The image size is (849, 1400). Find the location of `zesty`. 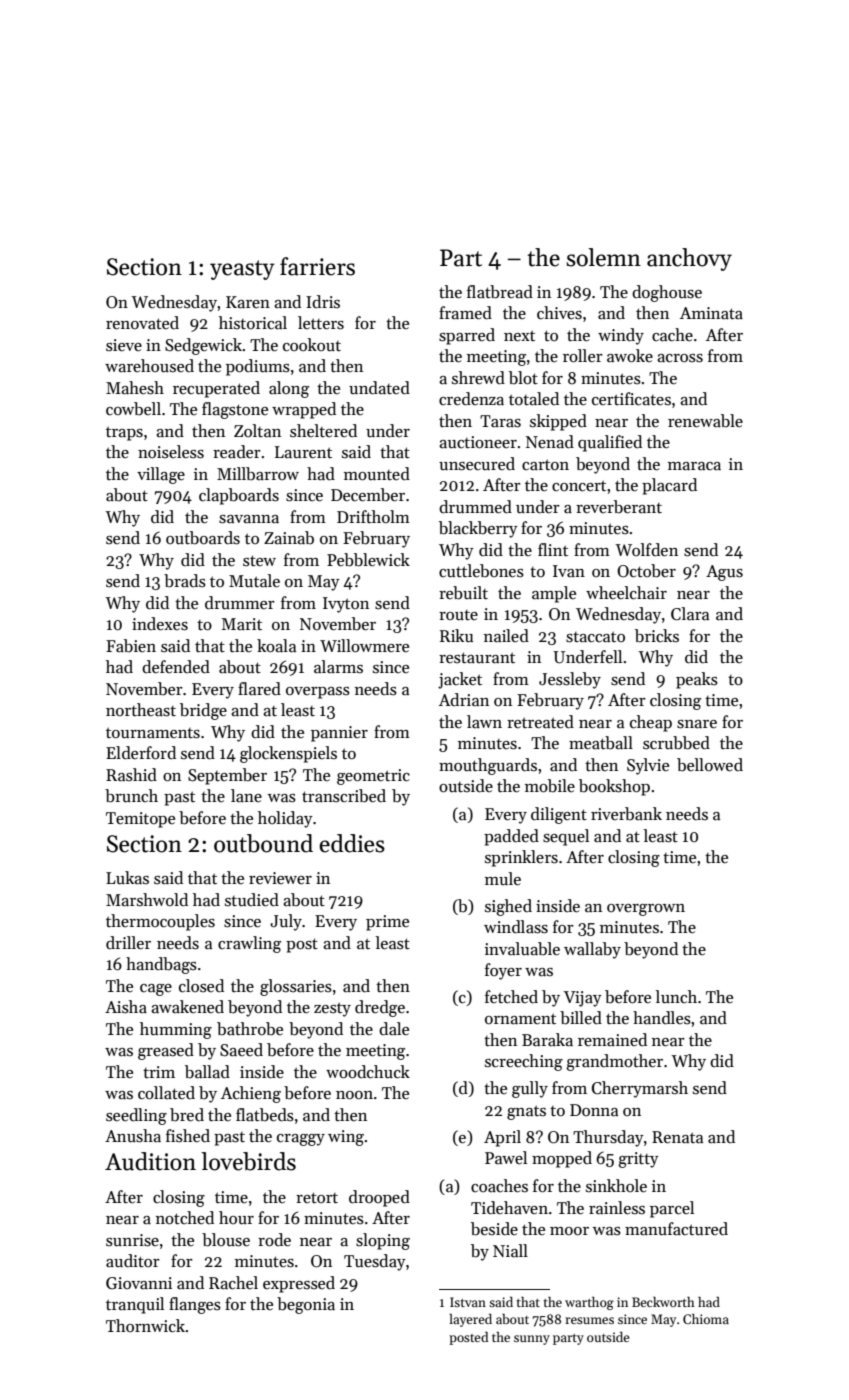

zesty is located at coordinates (332, 1009).
